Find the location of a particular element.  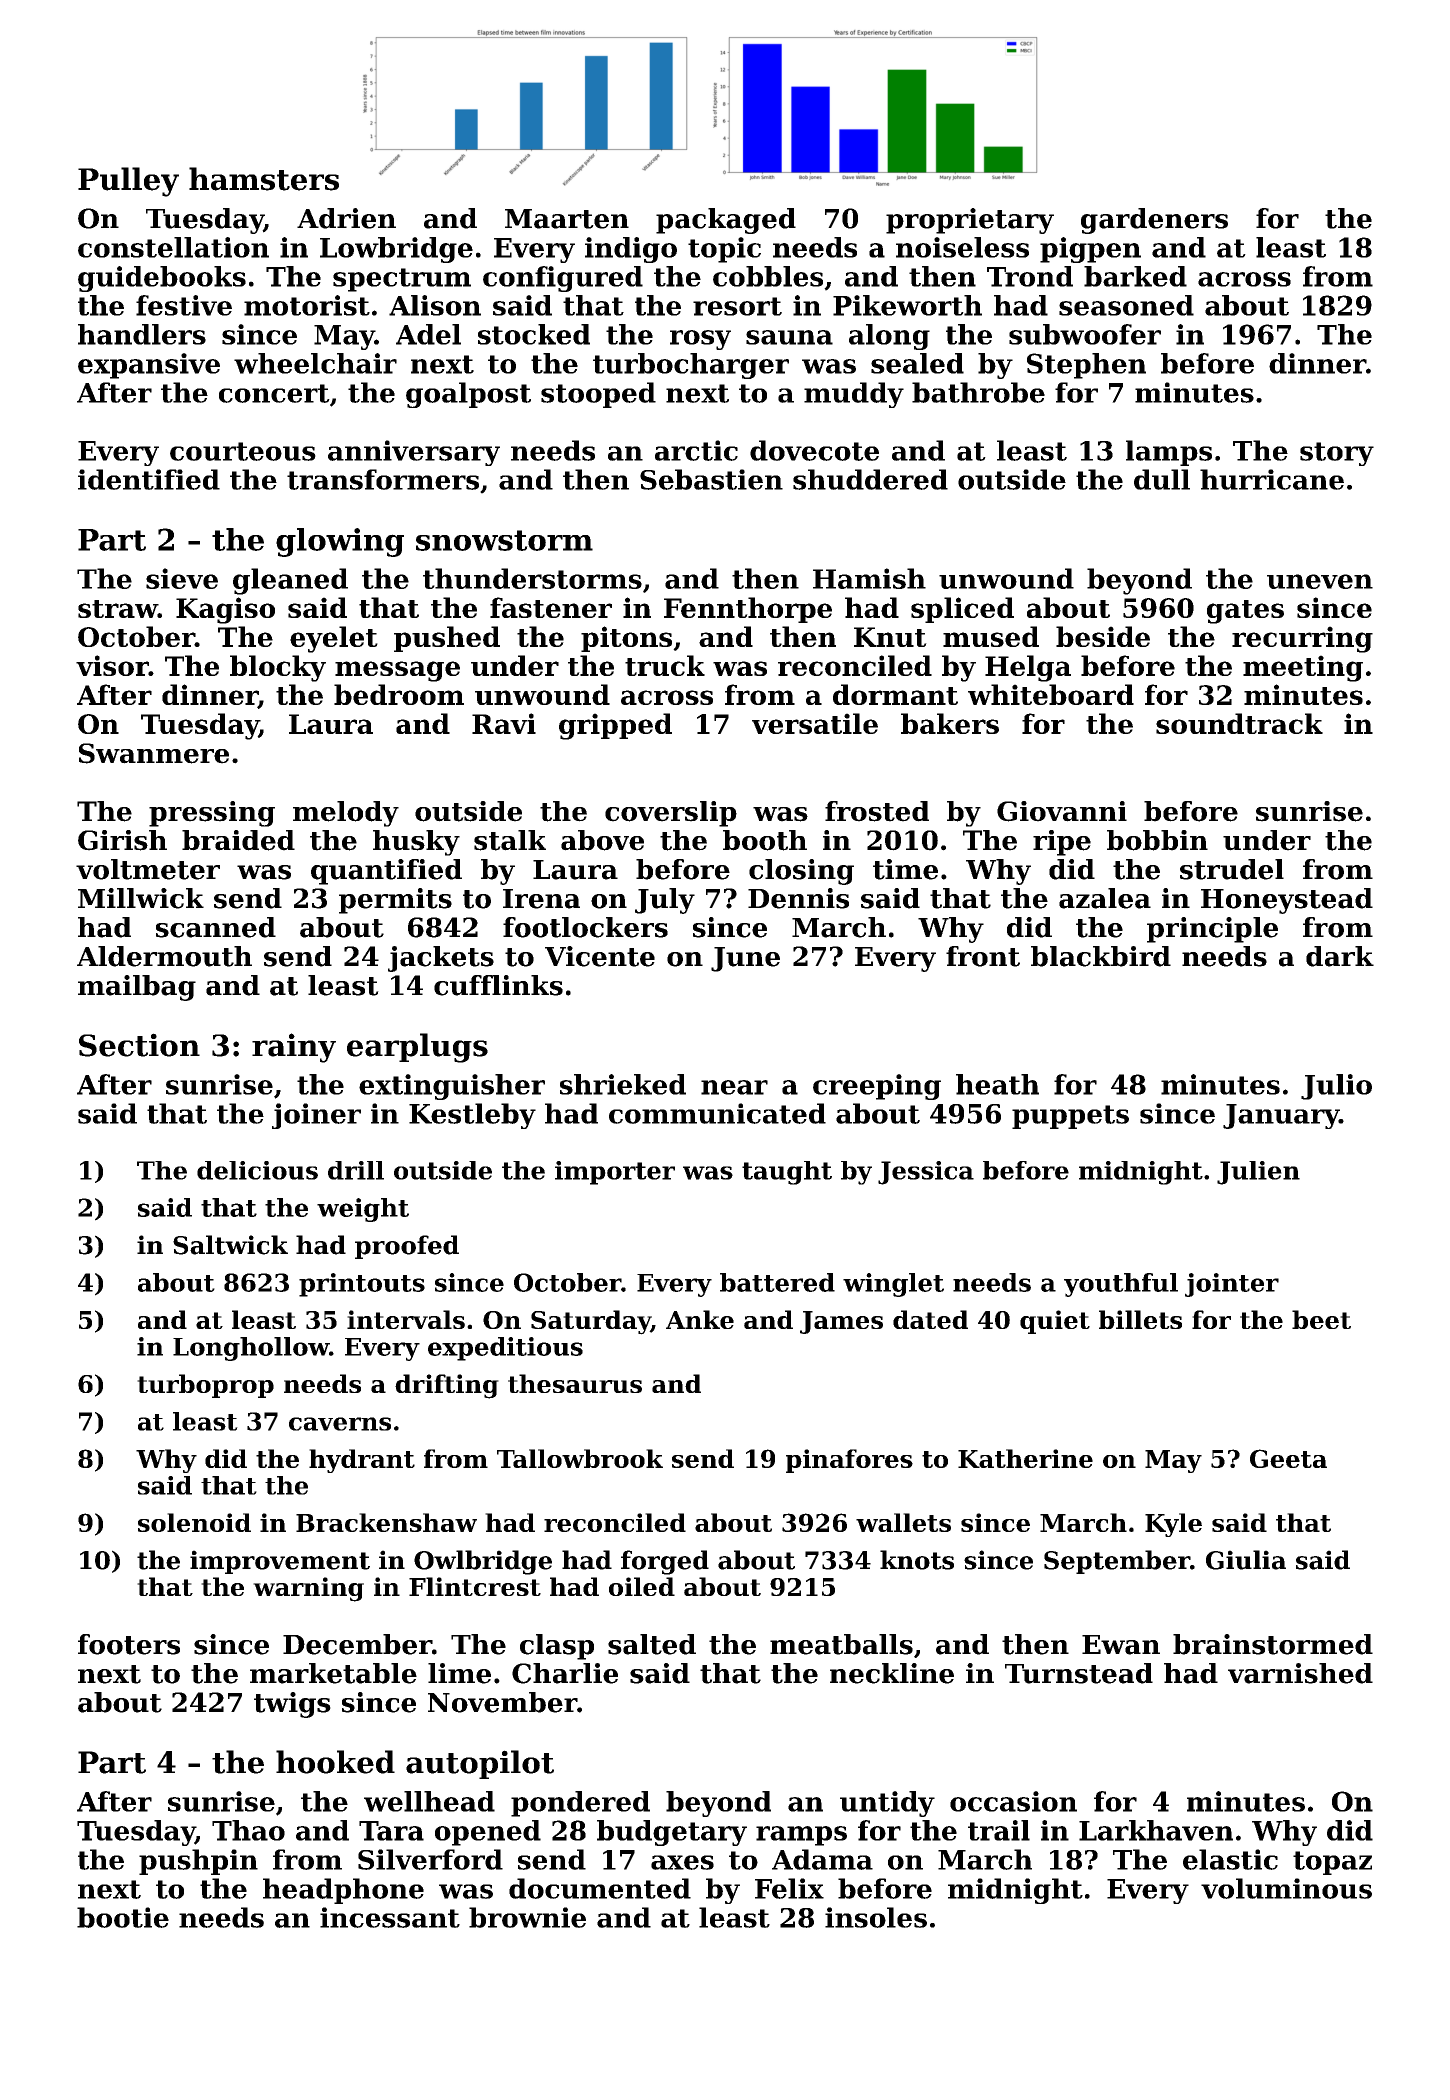

beet is located at coordinates (1321, 1319).
